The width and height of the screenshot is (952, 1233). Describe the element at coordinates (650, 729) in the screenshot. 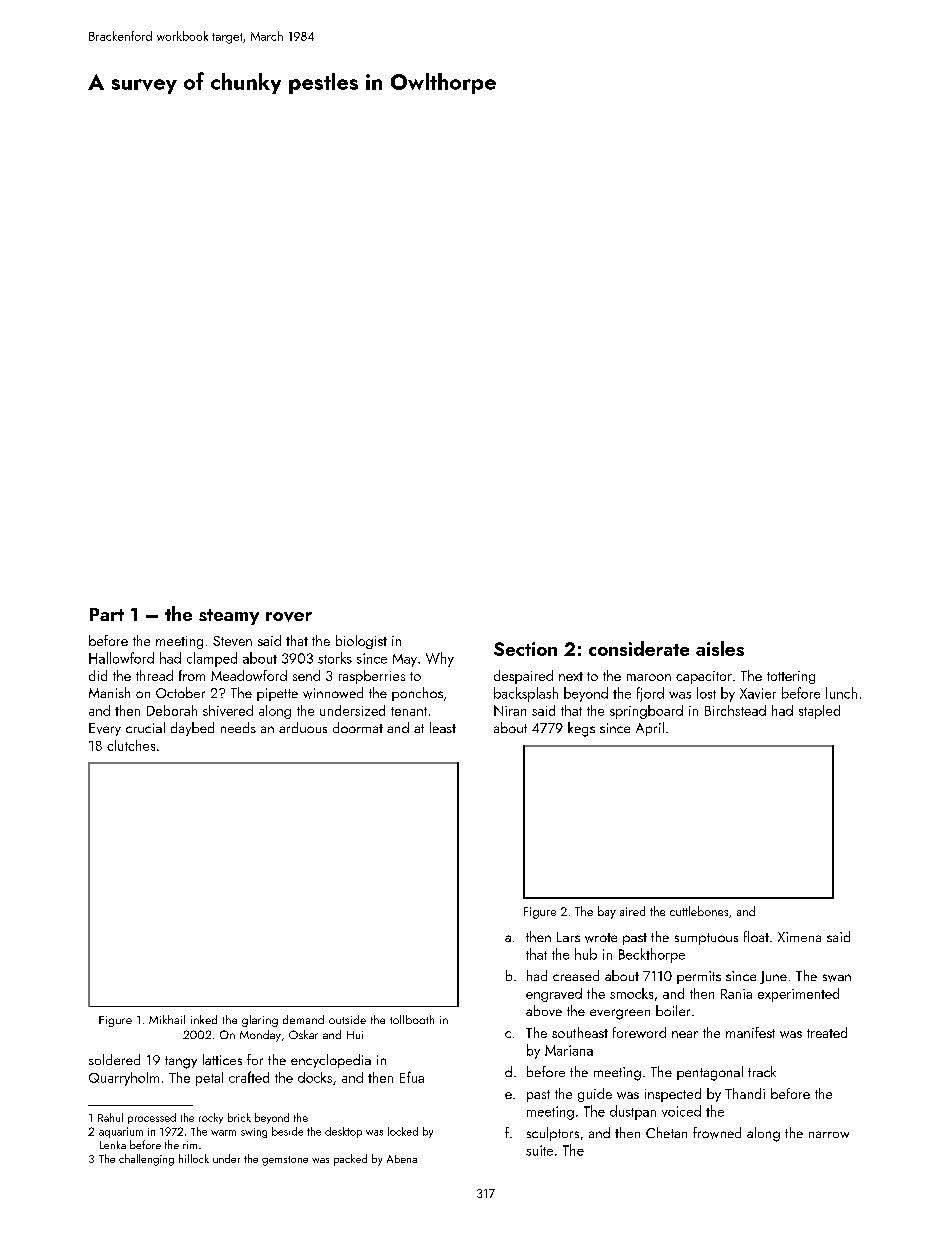

I see `April` at that location.
